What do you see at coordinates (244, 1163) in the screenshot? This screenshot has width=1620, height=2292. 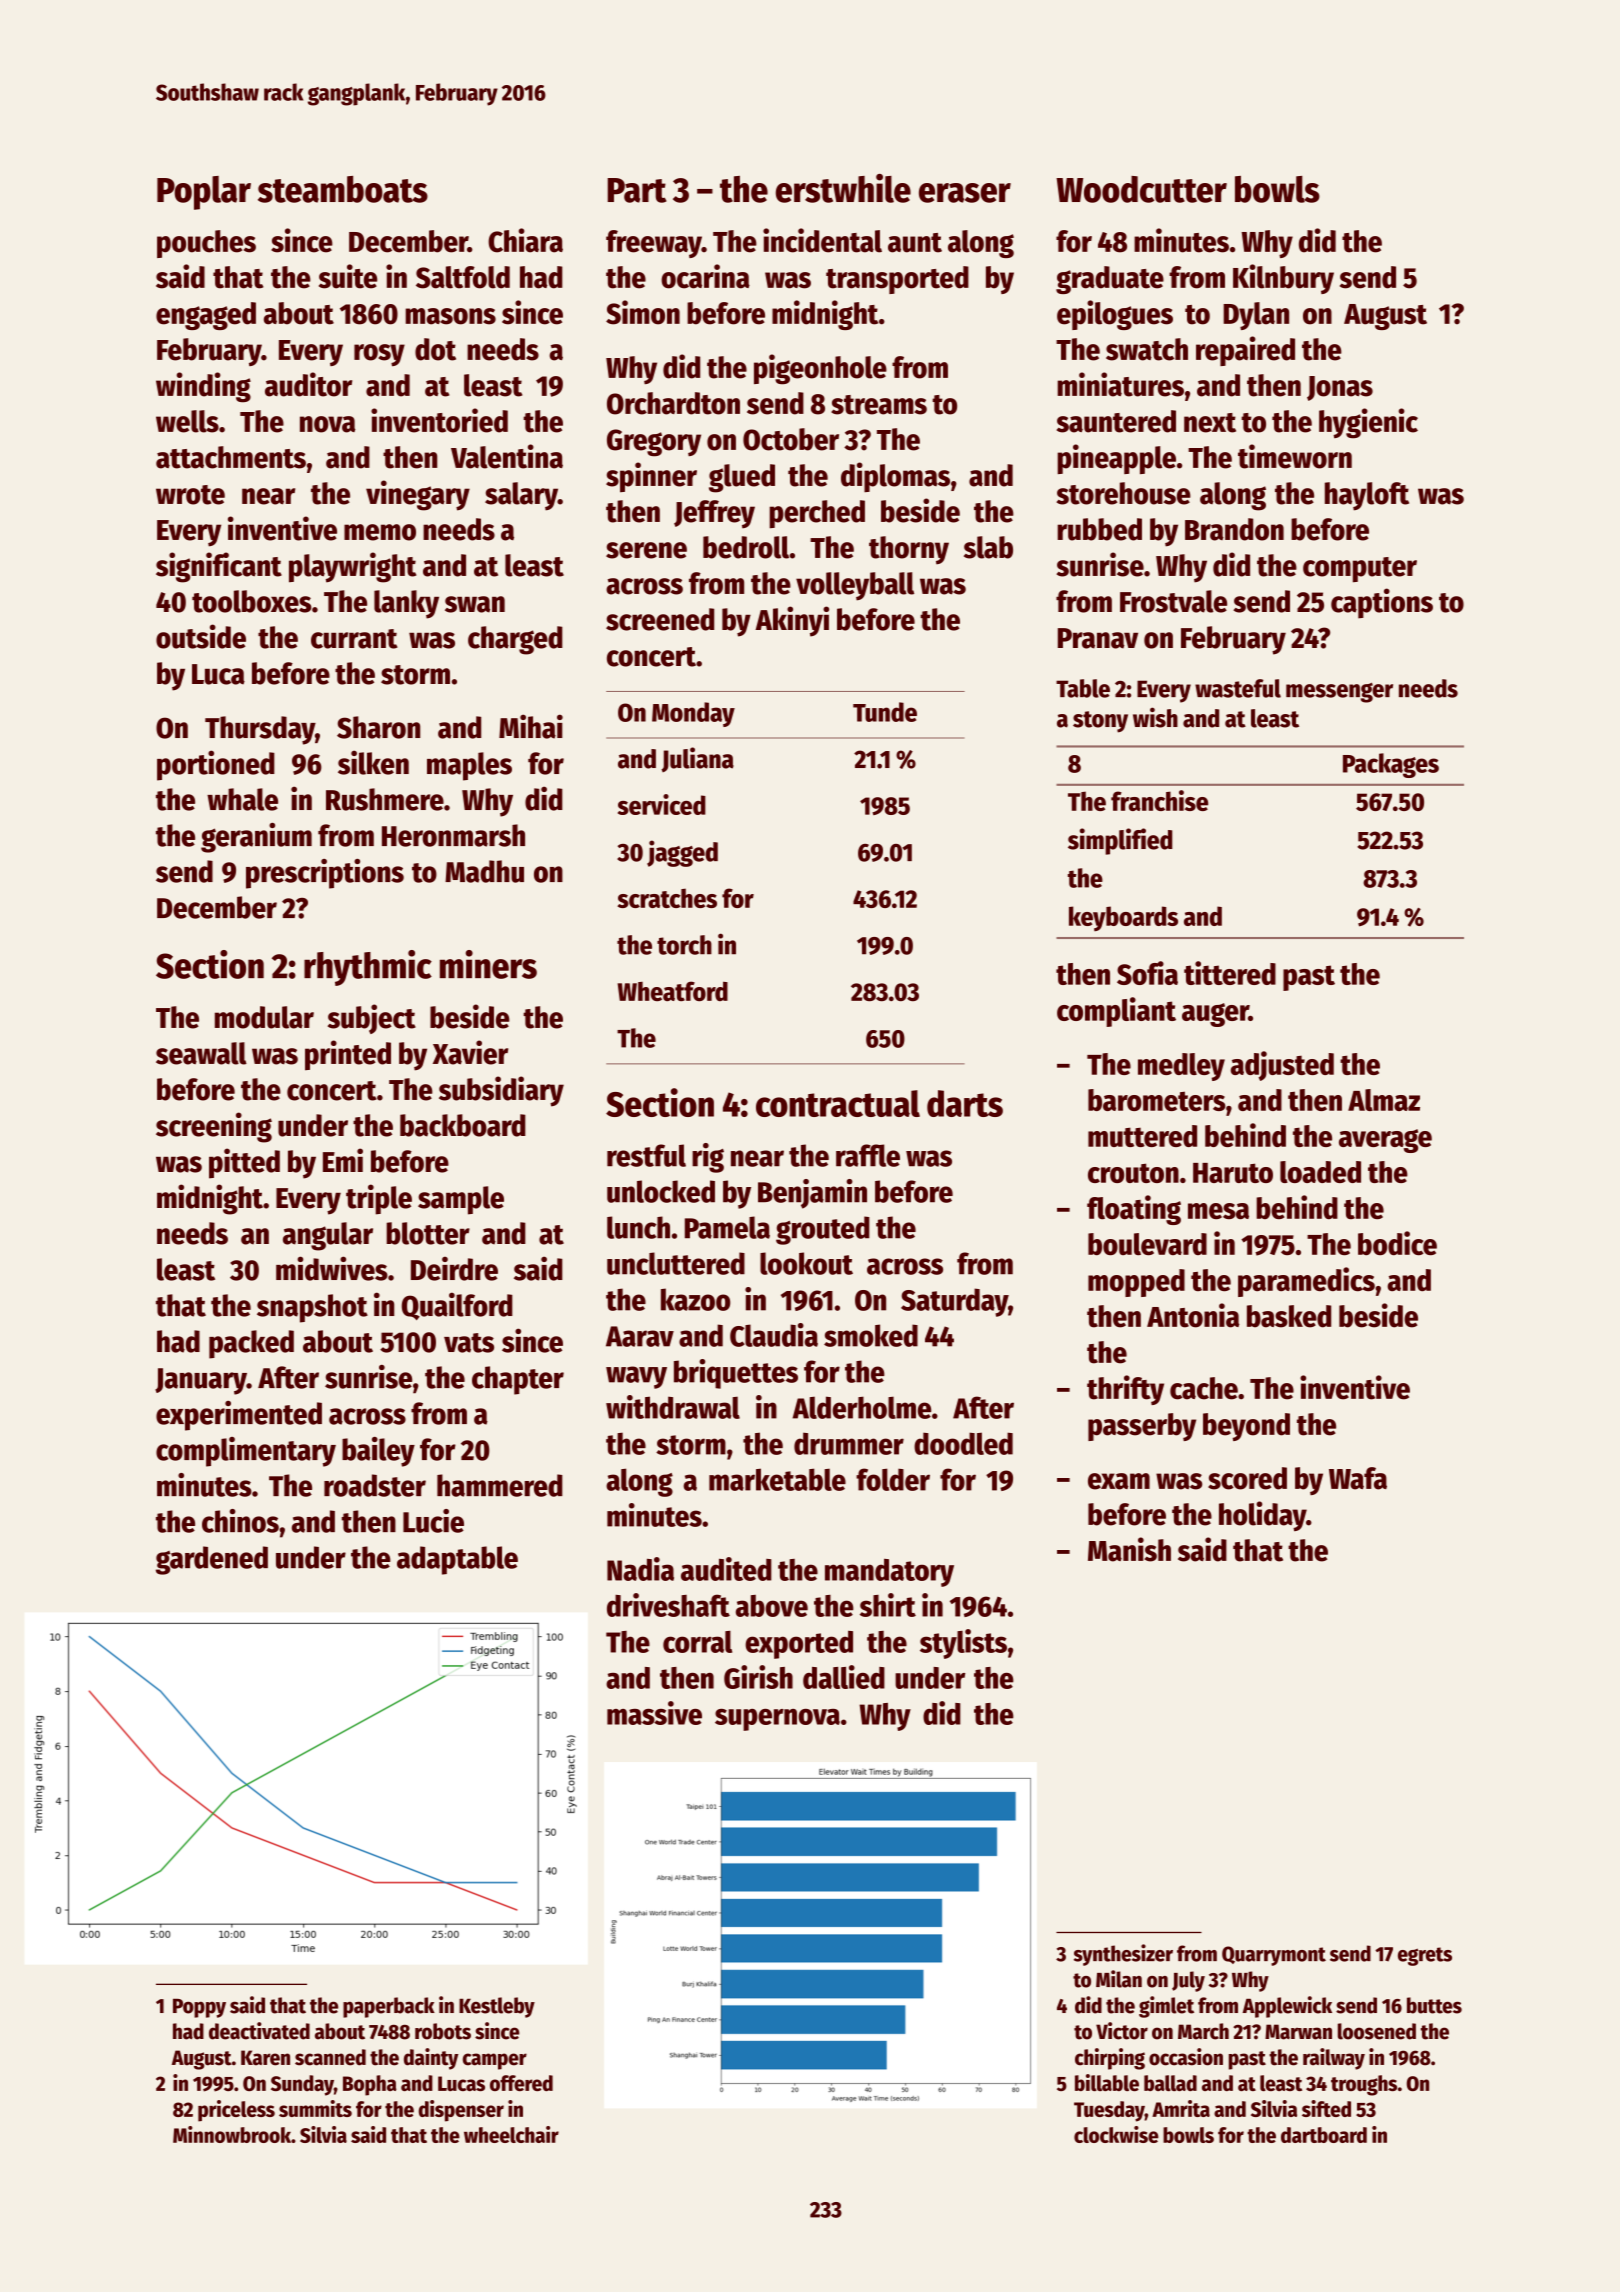 I see `pitted` at bounding box center [244, 1163].
